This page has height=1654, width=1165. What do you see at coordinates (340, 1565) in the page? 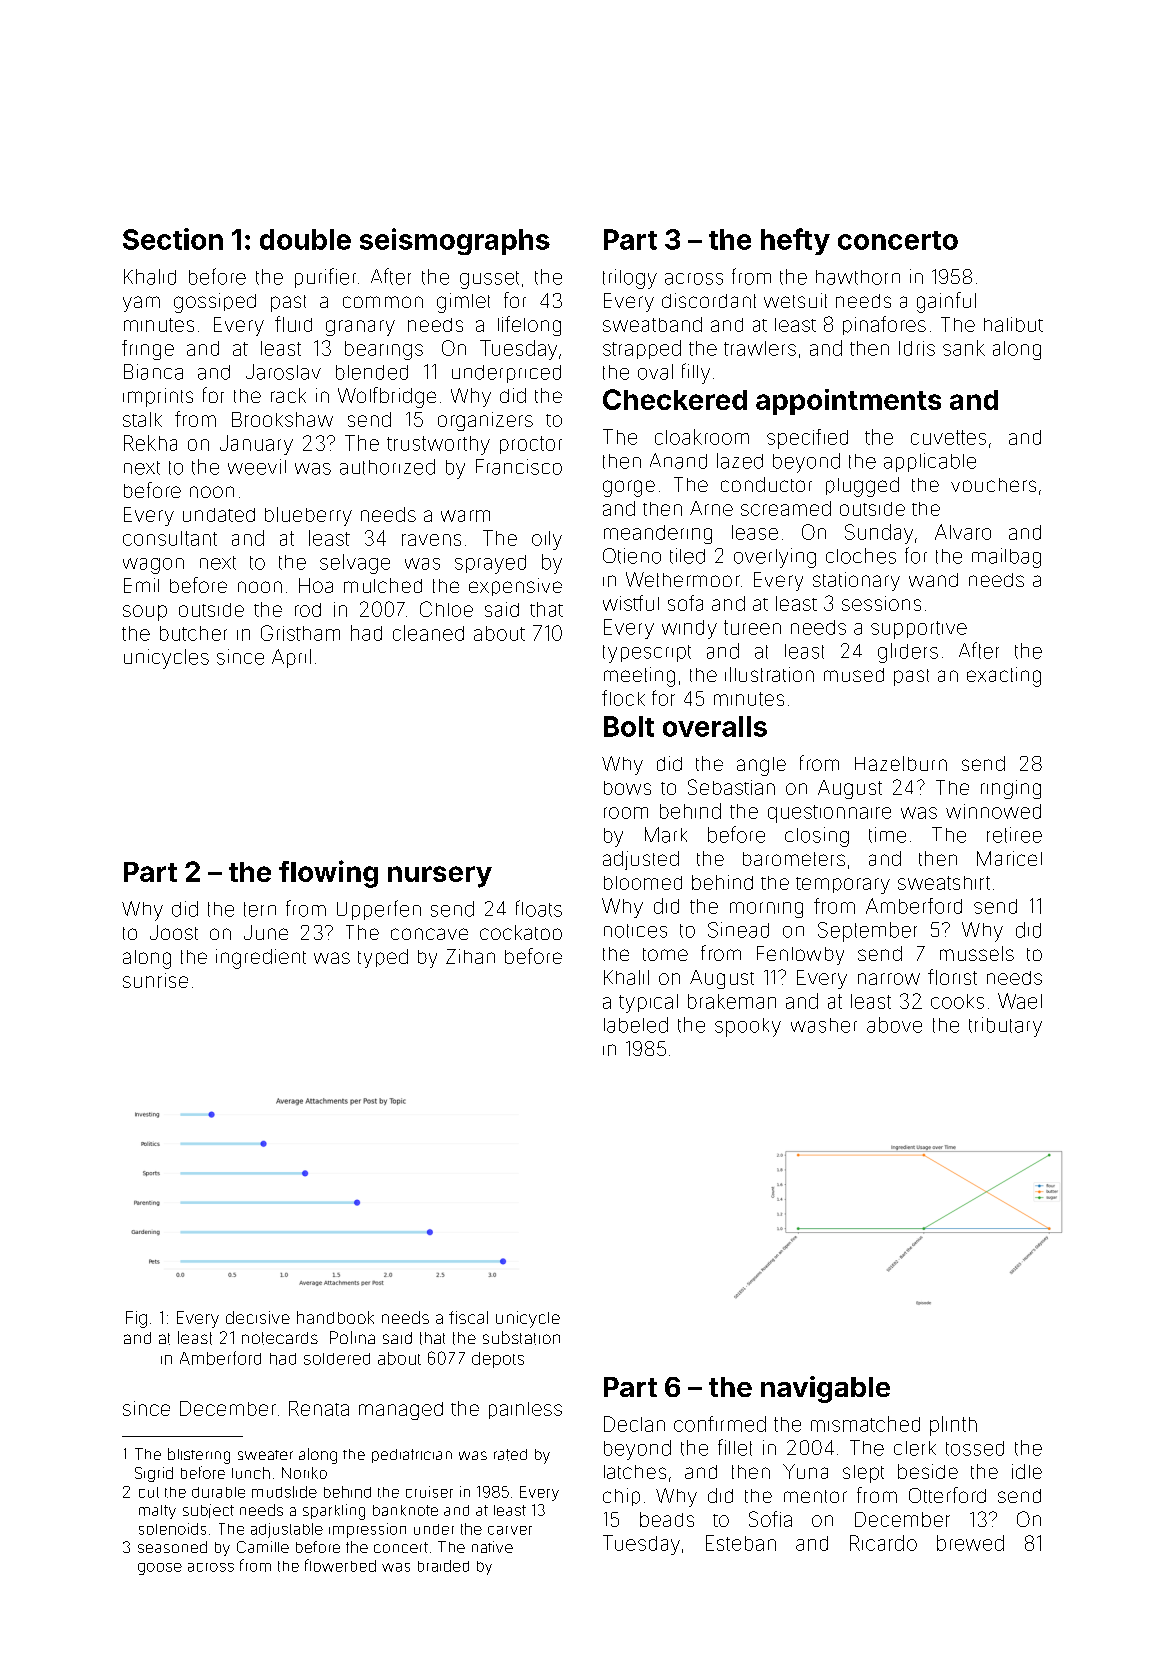
I see `flowerbed` at bounding box center [340, 1565].
